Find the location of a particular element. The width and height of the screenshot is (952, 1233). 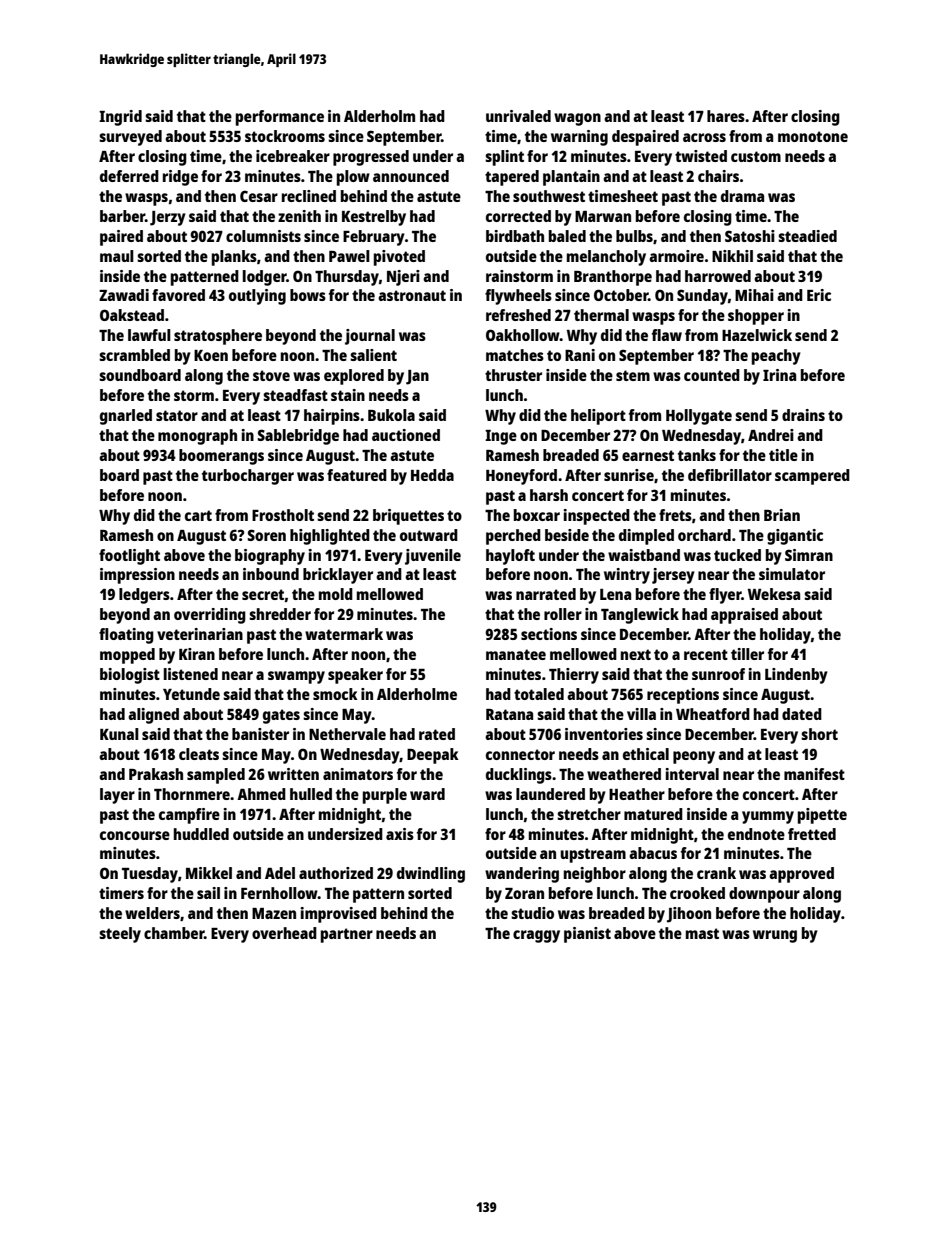

refreshed is located at coordinates (518, 315).
